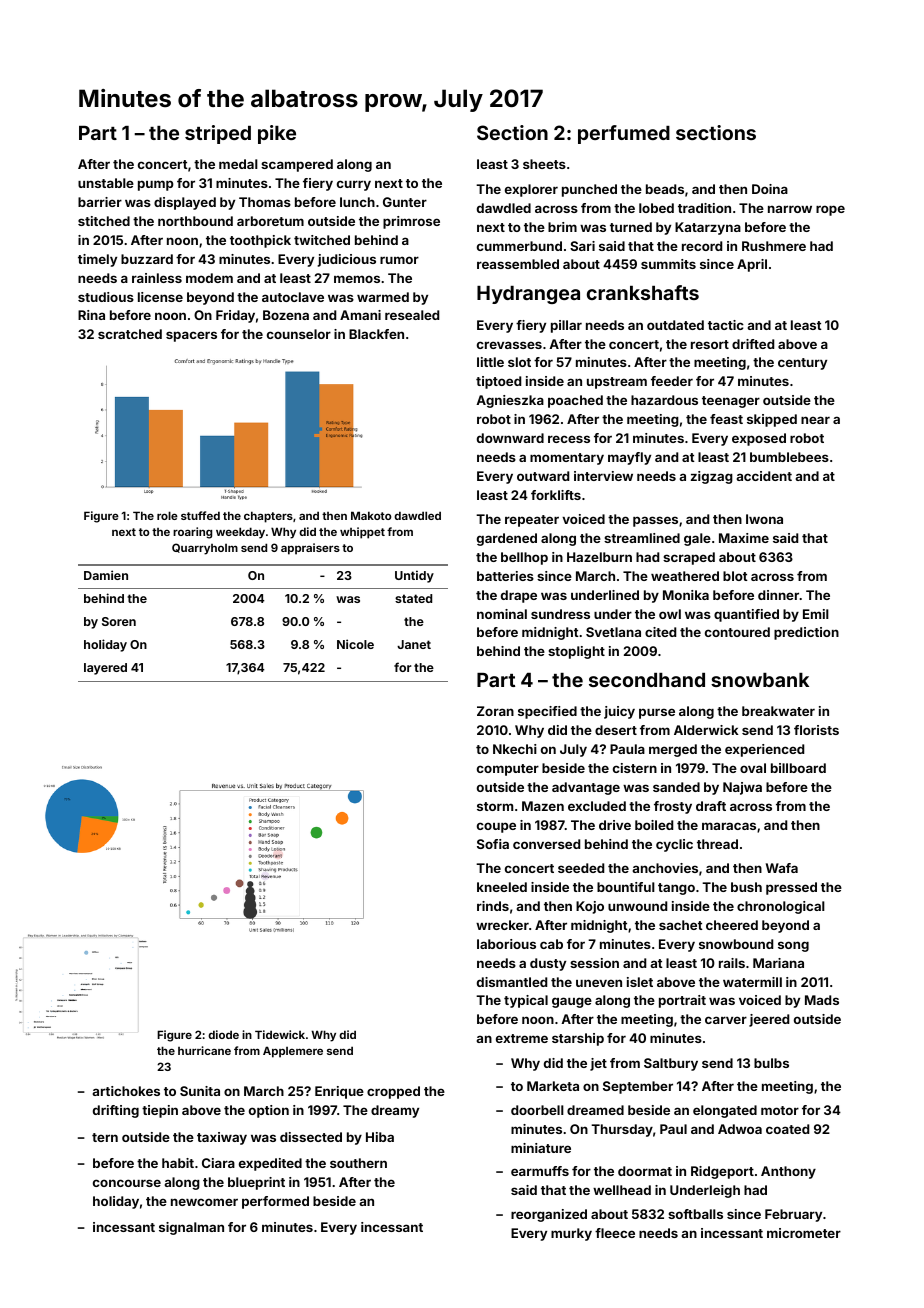 The height and width of the image is (1308, 924). What do you see at coordinates (722, 1172) in the image?
I see `Ridgeport` at bounding box center [722, 1172].
